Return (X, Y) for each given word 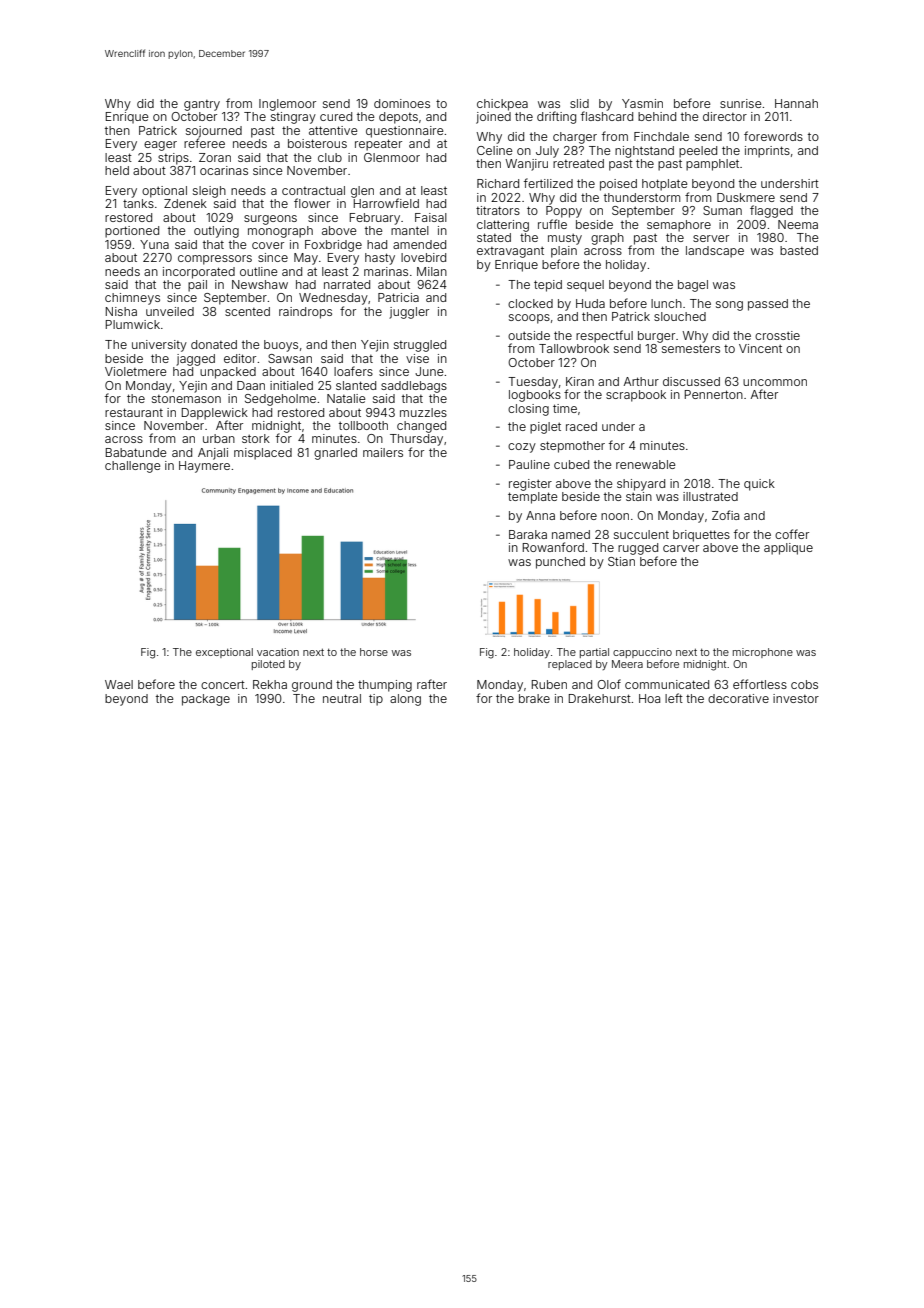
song (729, 306)
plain (564, 252)
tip (376, 700)
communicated (667, 684)
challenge (133, 467)
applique (788, 549)
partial (594, 653)
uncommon (775, 382)
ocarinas (224, 170)
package (206, 700)
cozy (522, 448)
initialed (291, 385)
